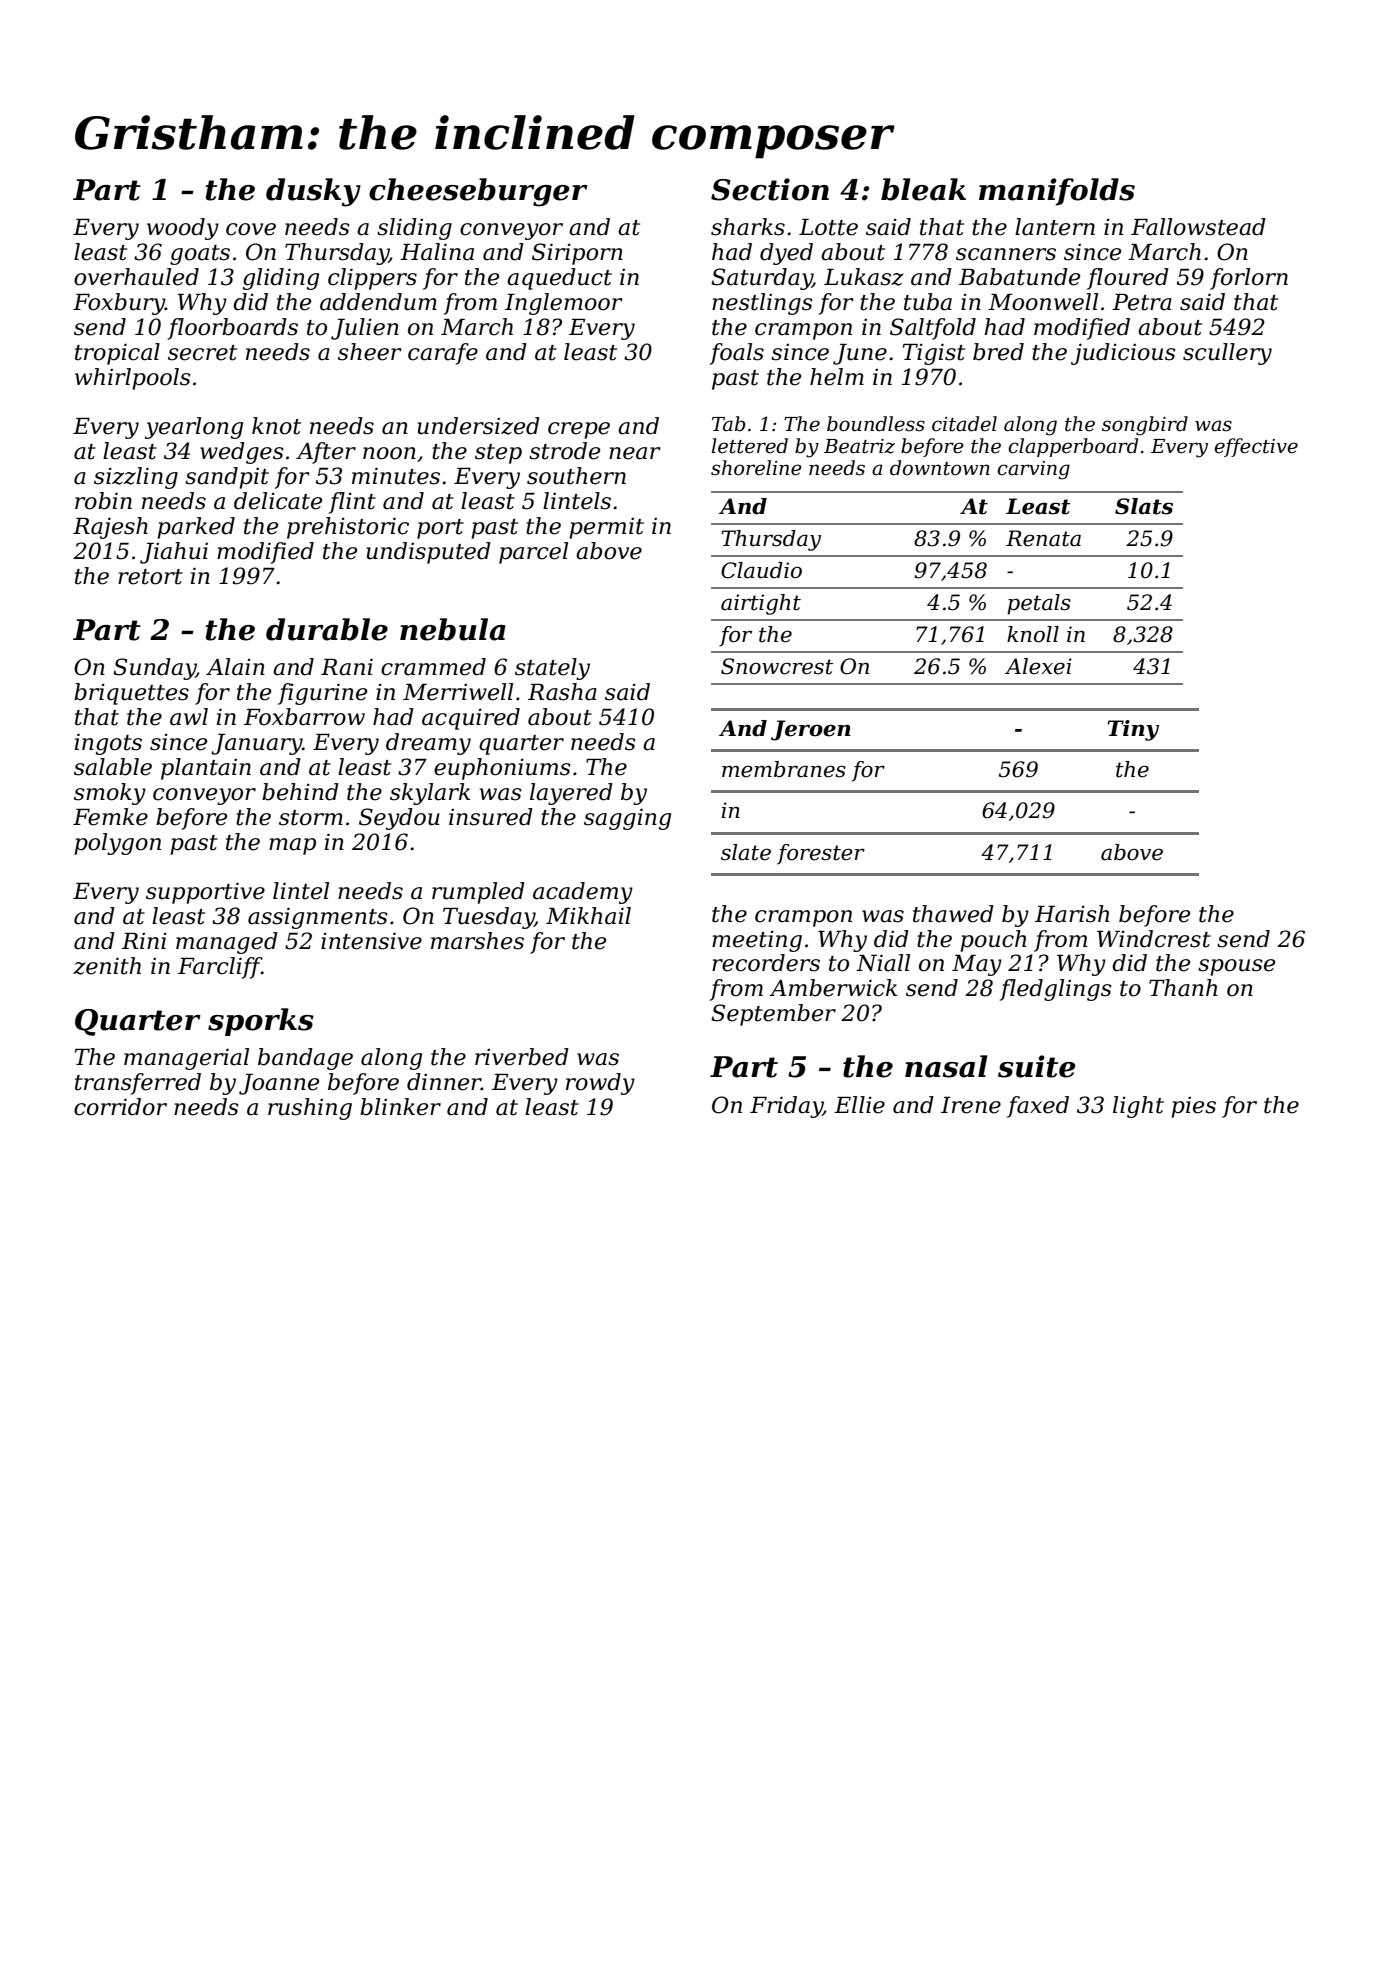  What do you see at coordinates (757, 941) in the image?
I see `meeting` at bounding box center [757, 941].
